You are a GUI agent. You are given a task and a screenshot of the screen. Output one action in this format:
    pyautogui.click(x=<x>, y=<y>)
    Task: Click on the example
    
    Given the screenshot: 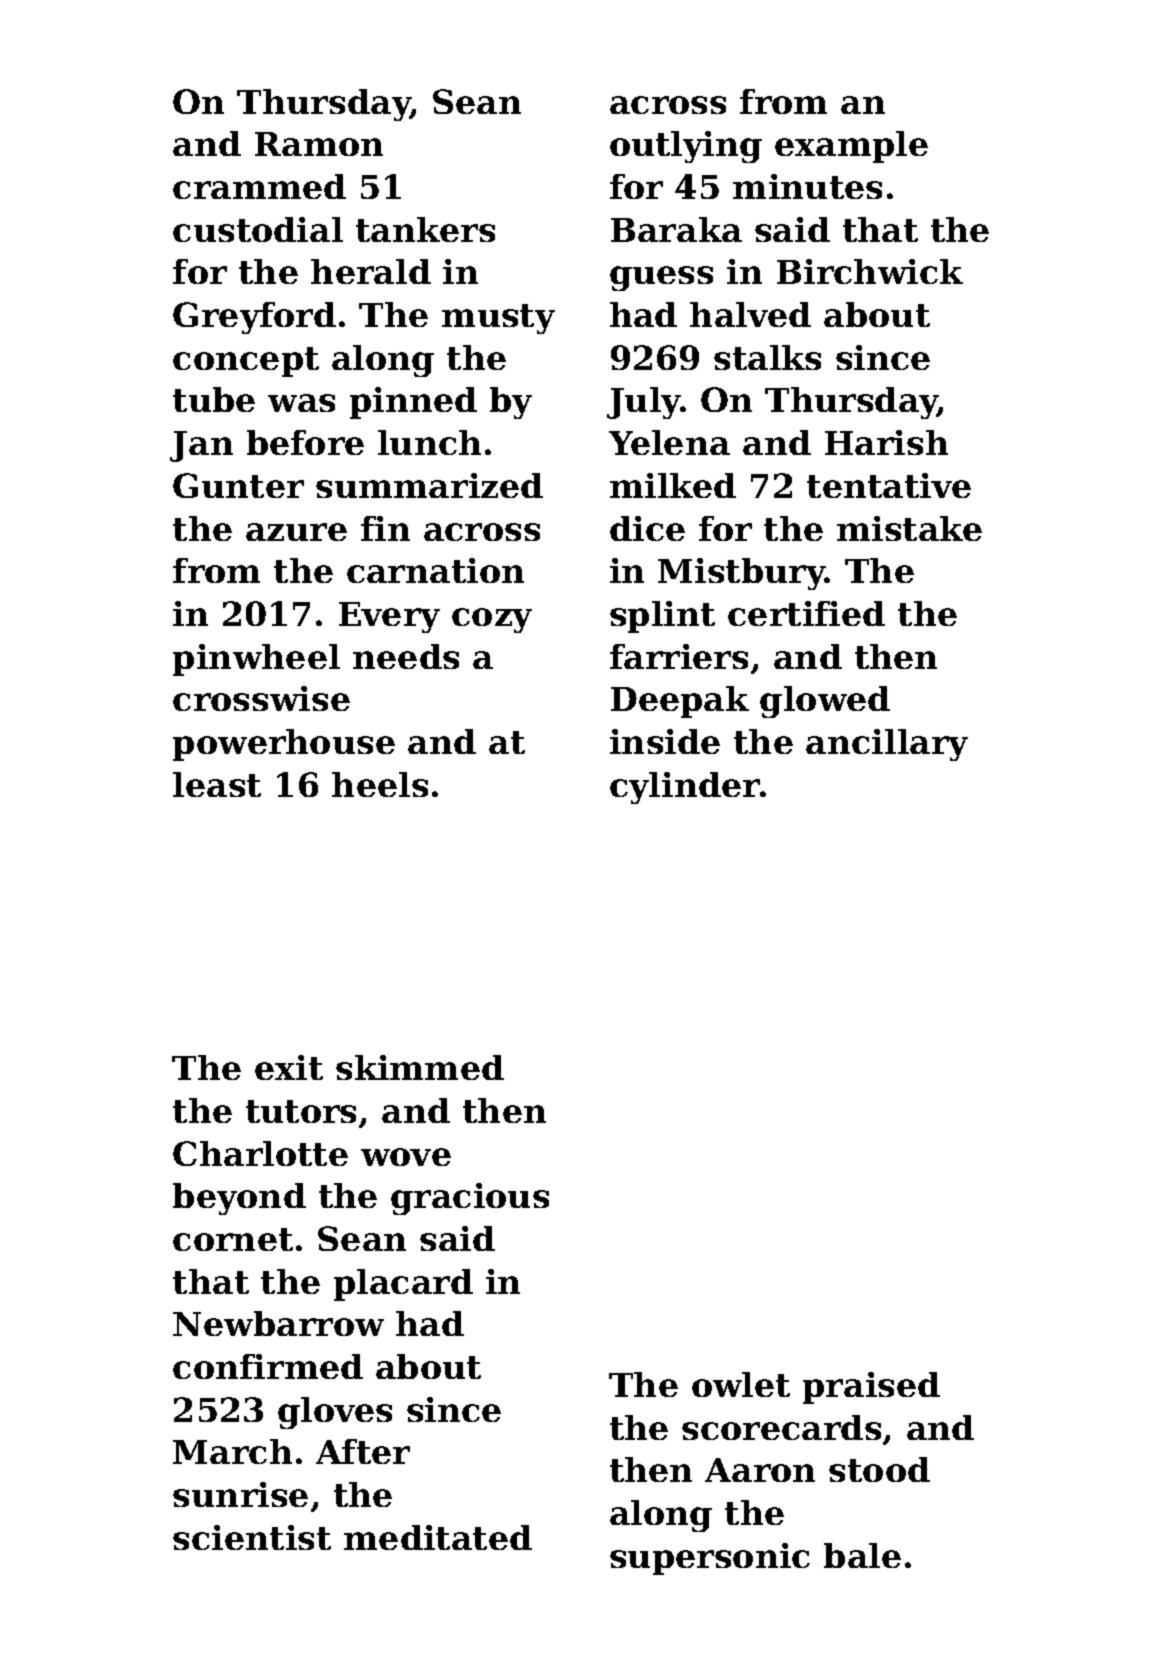 What is the action you would take?
    pyautogui.click(x=851, y=147)
